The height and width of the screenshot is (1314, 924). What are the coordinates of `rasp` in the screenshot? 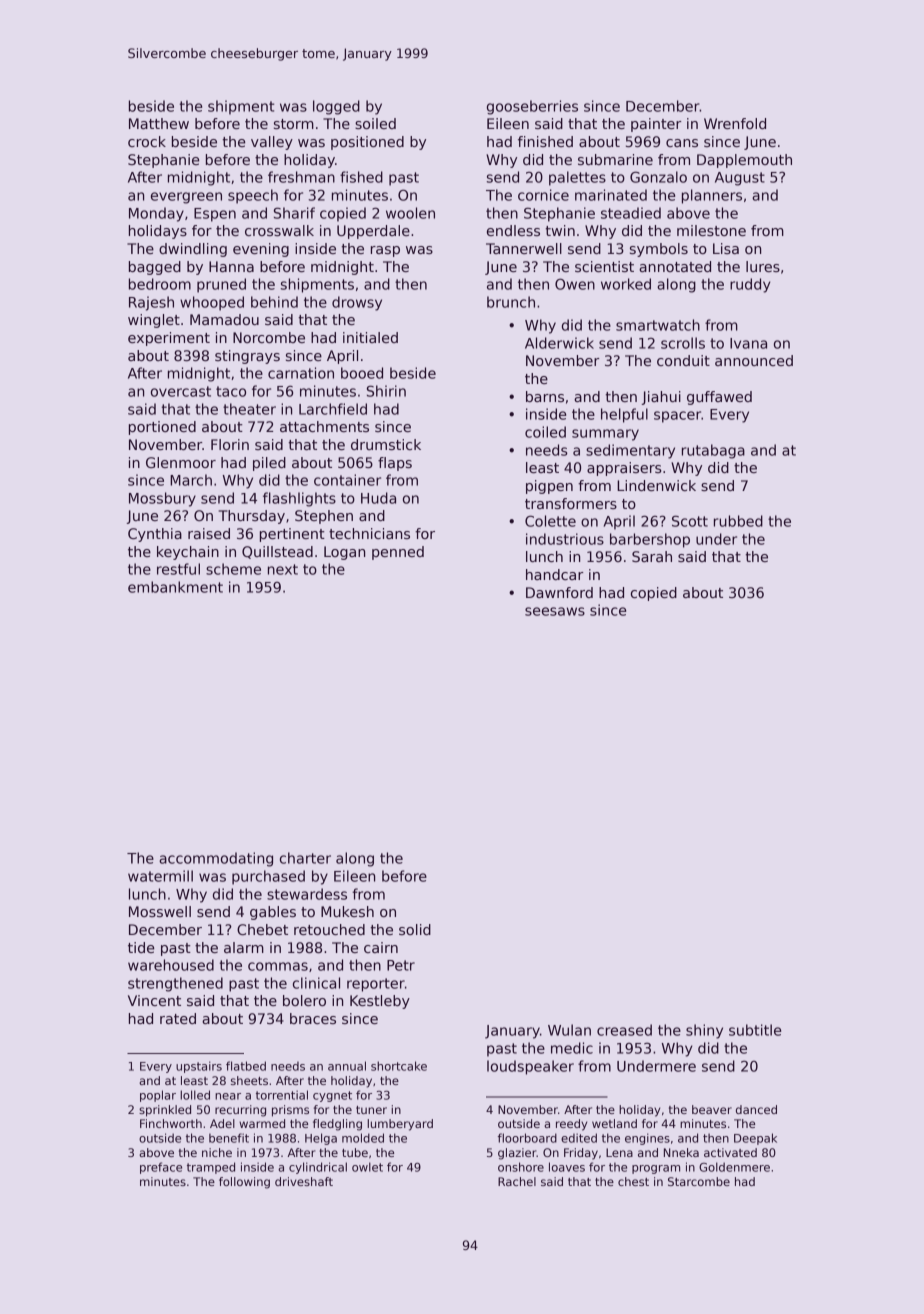 It's located at (385, 251).
